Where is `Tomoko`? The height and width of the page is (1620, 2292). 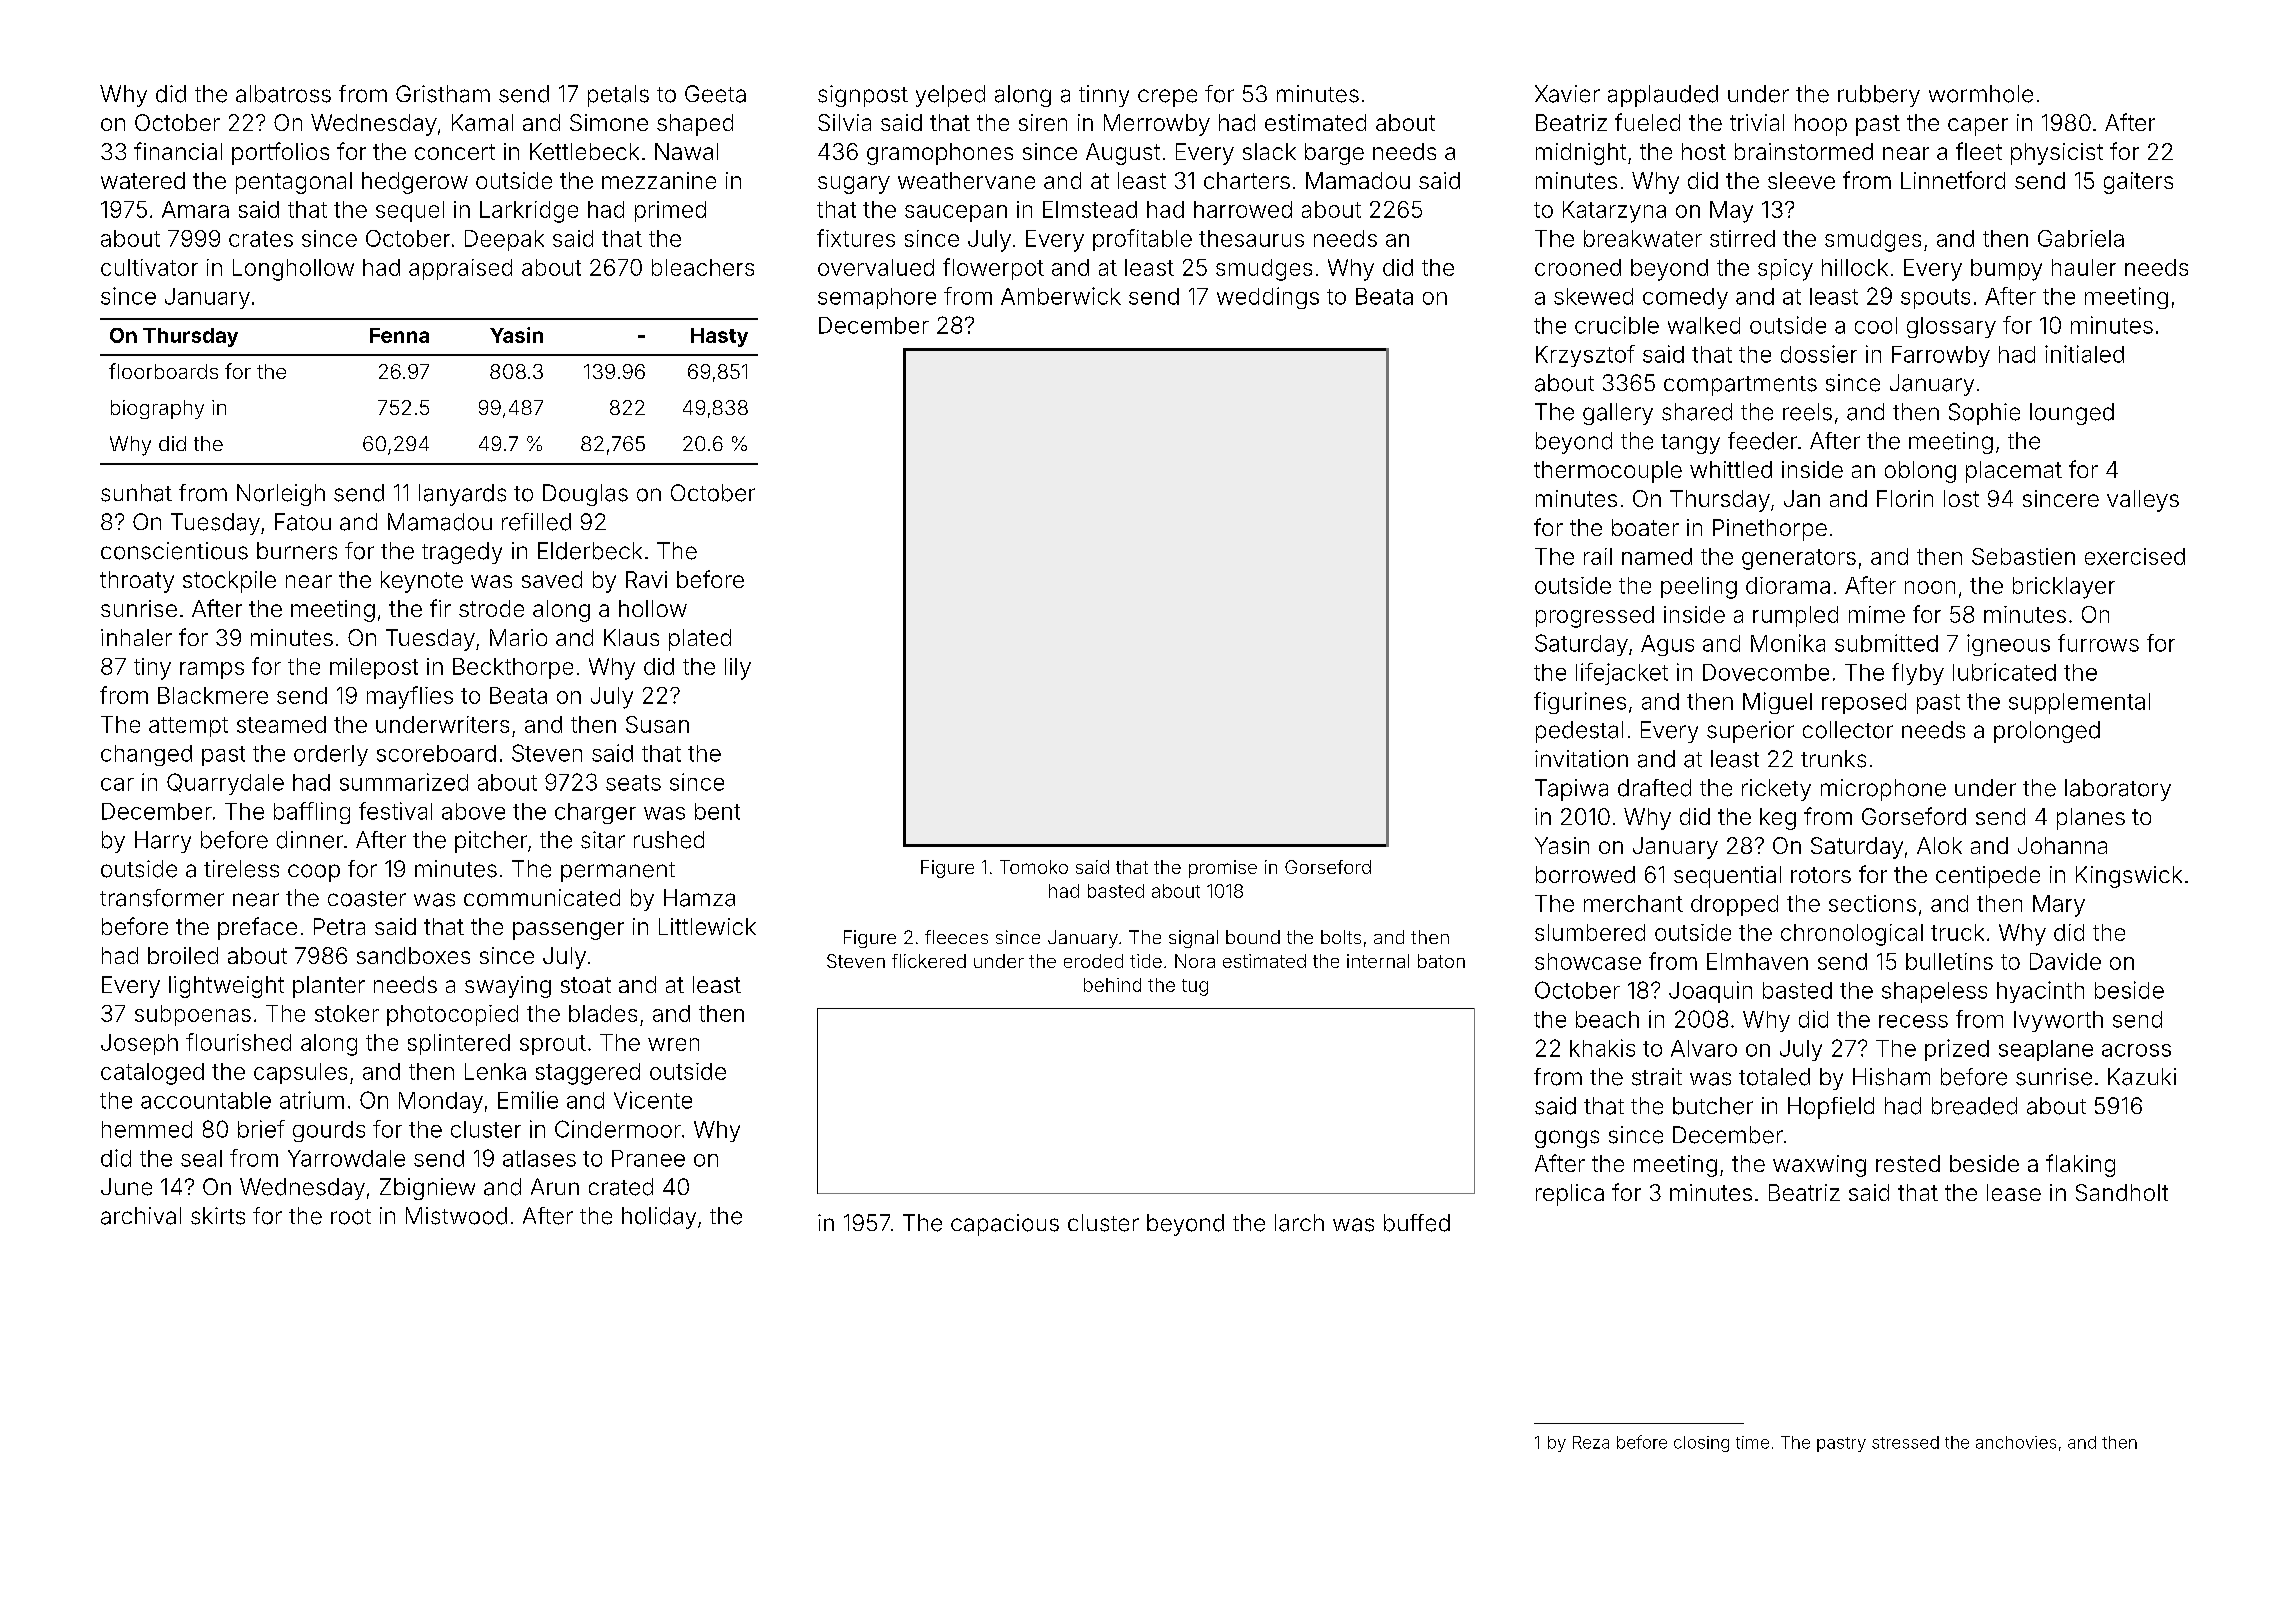
Tomoko is located at coordinates (1034, 867).
